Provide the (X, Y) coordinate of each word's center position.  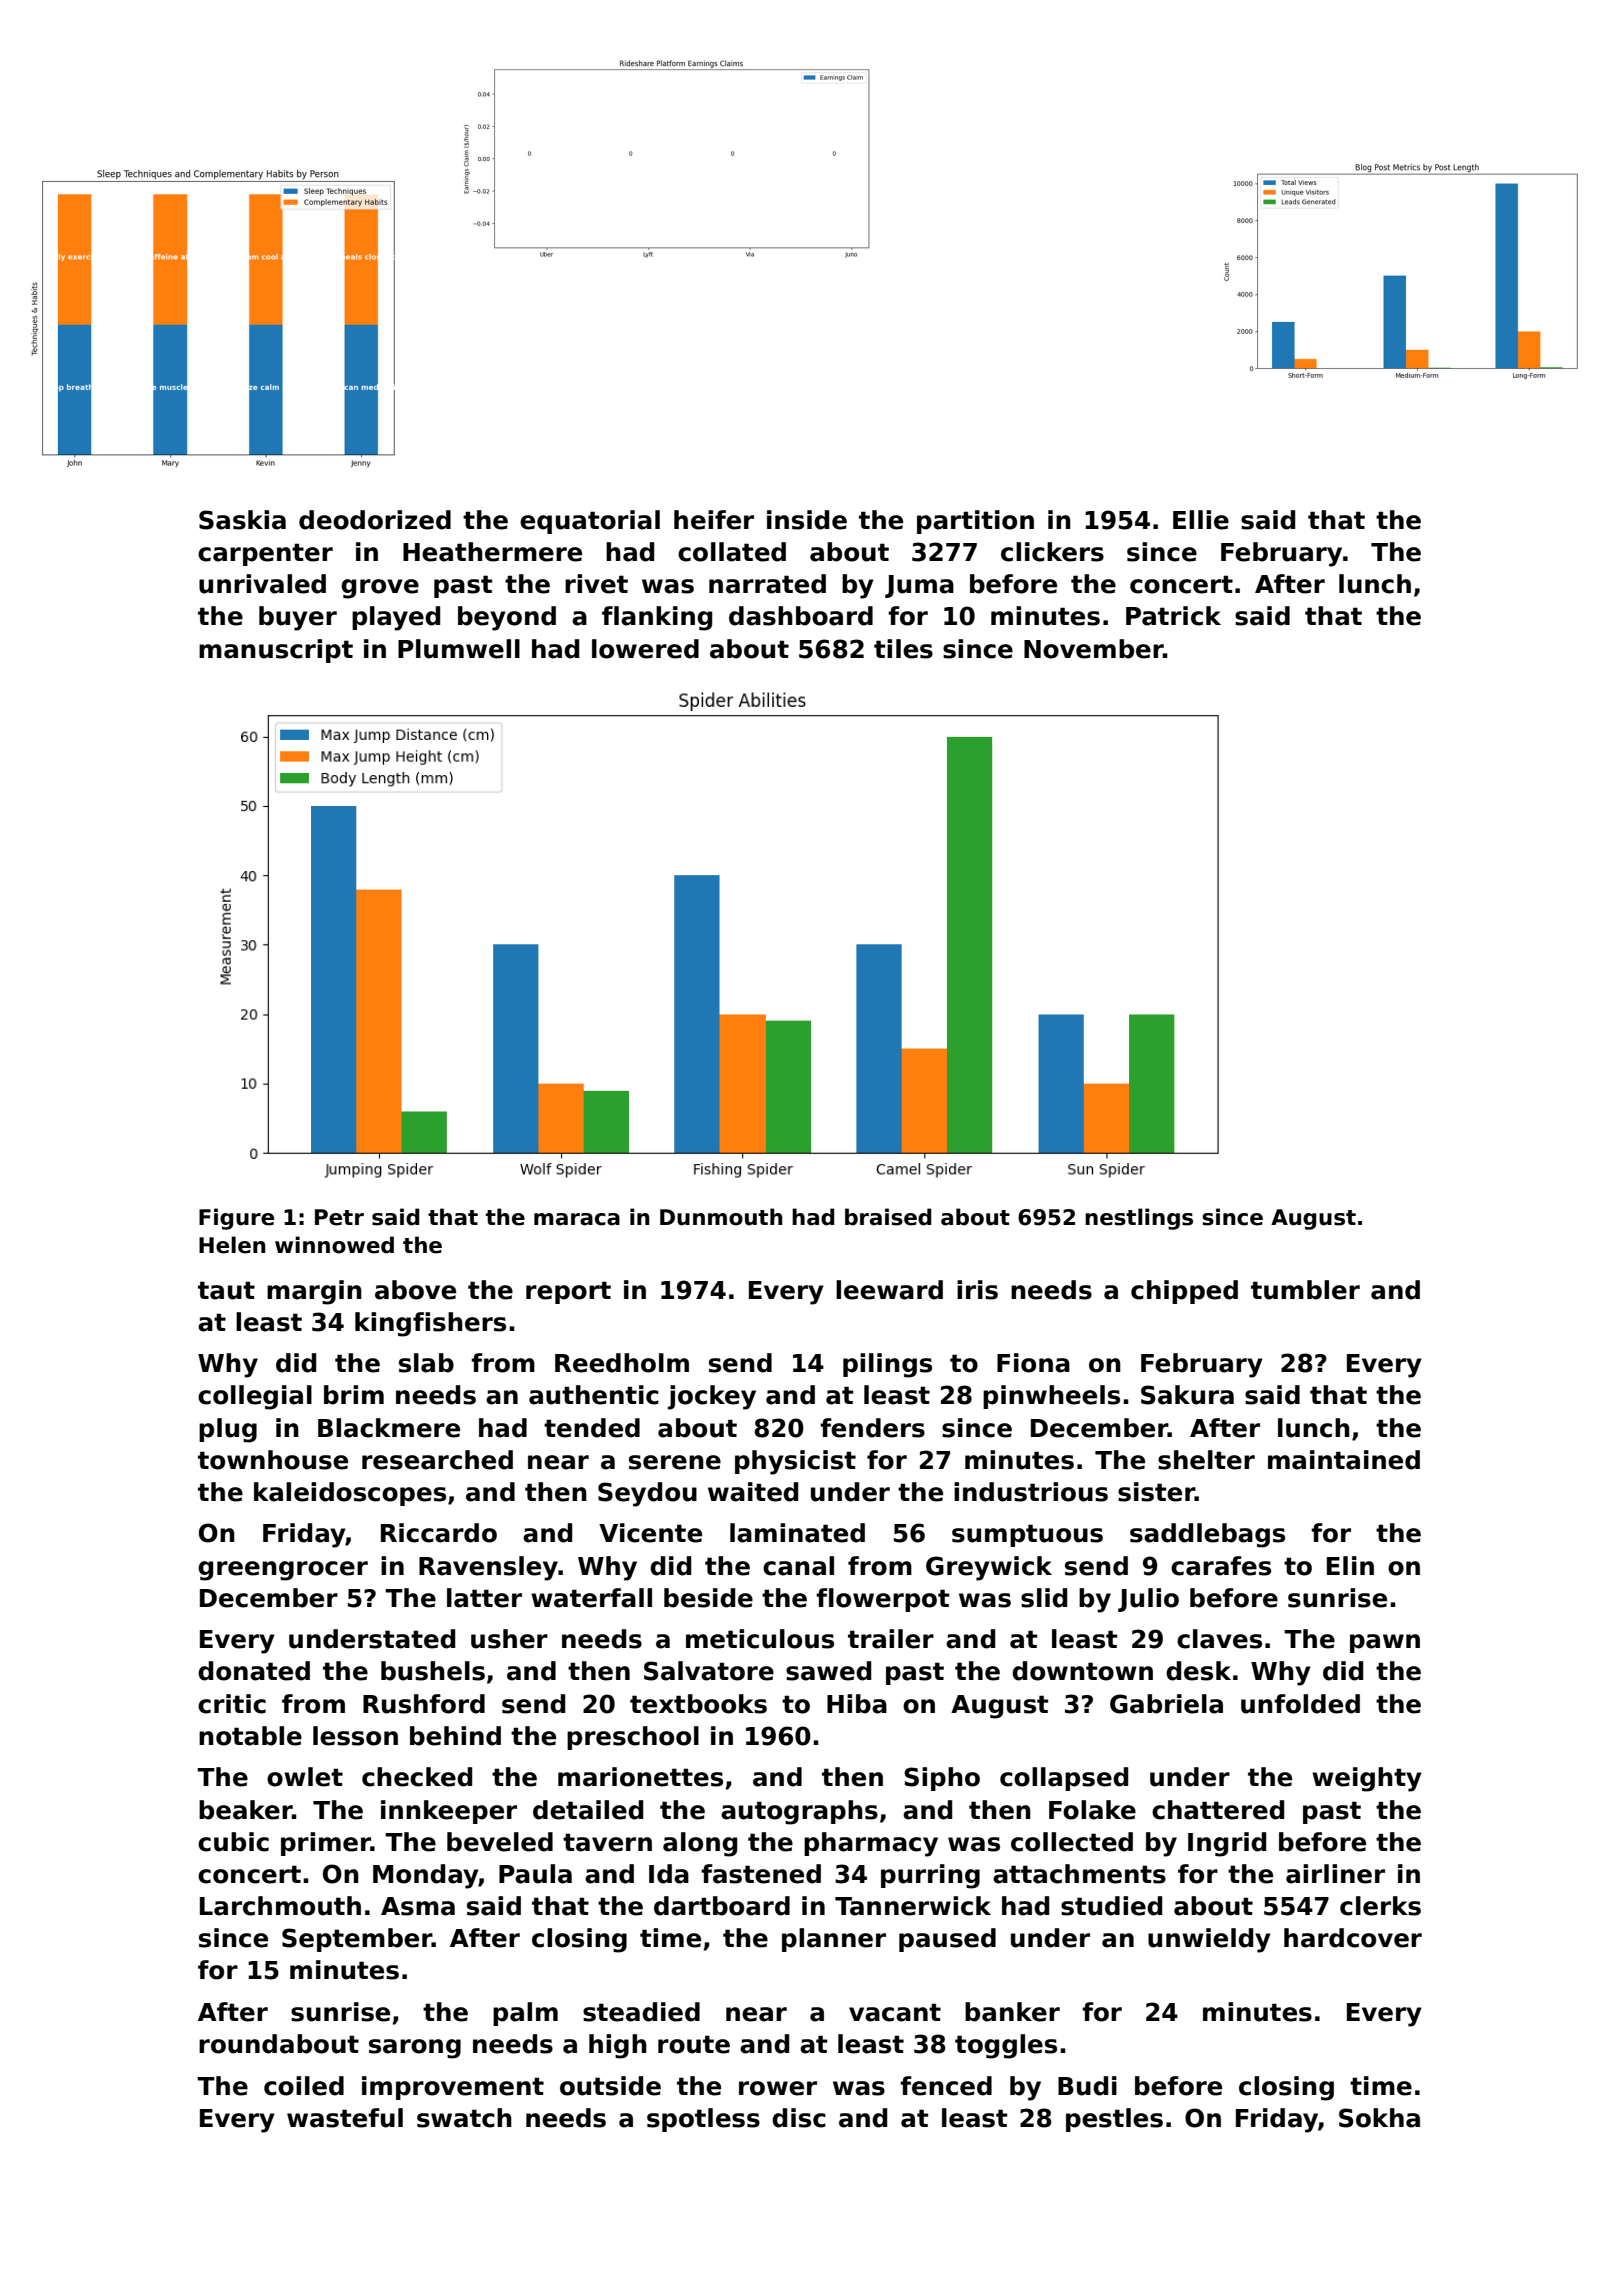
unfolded (1300, 1704)
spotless (703, 2120)
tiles (903, 649)
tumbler (1305, 1290)
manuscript (276, 651)
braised (888, 1217)
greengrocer (283, 1571)
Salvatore (709, 1671)
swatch (464, 2118)
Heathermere (492, 552)
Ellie (1201, 520)
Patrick (1173, 616)
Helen (232, 1245)
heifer (714, 520)
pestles (1114, 2120)
